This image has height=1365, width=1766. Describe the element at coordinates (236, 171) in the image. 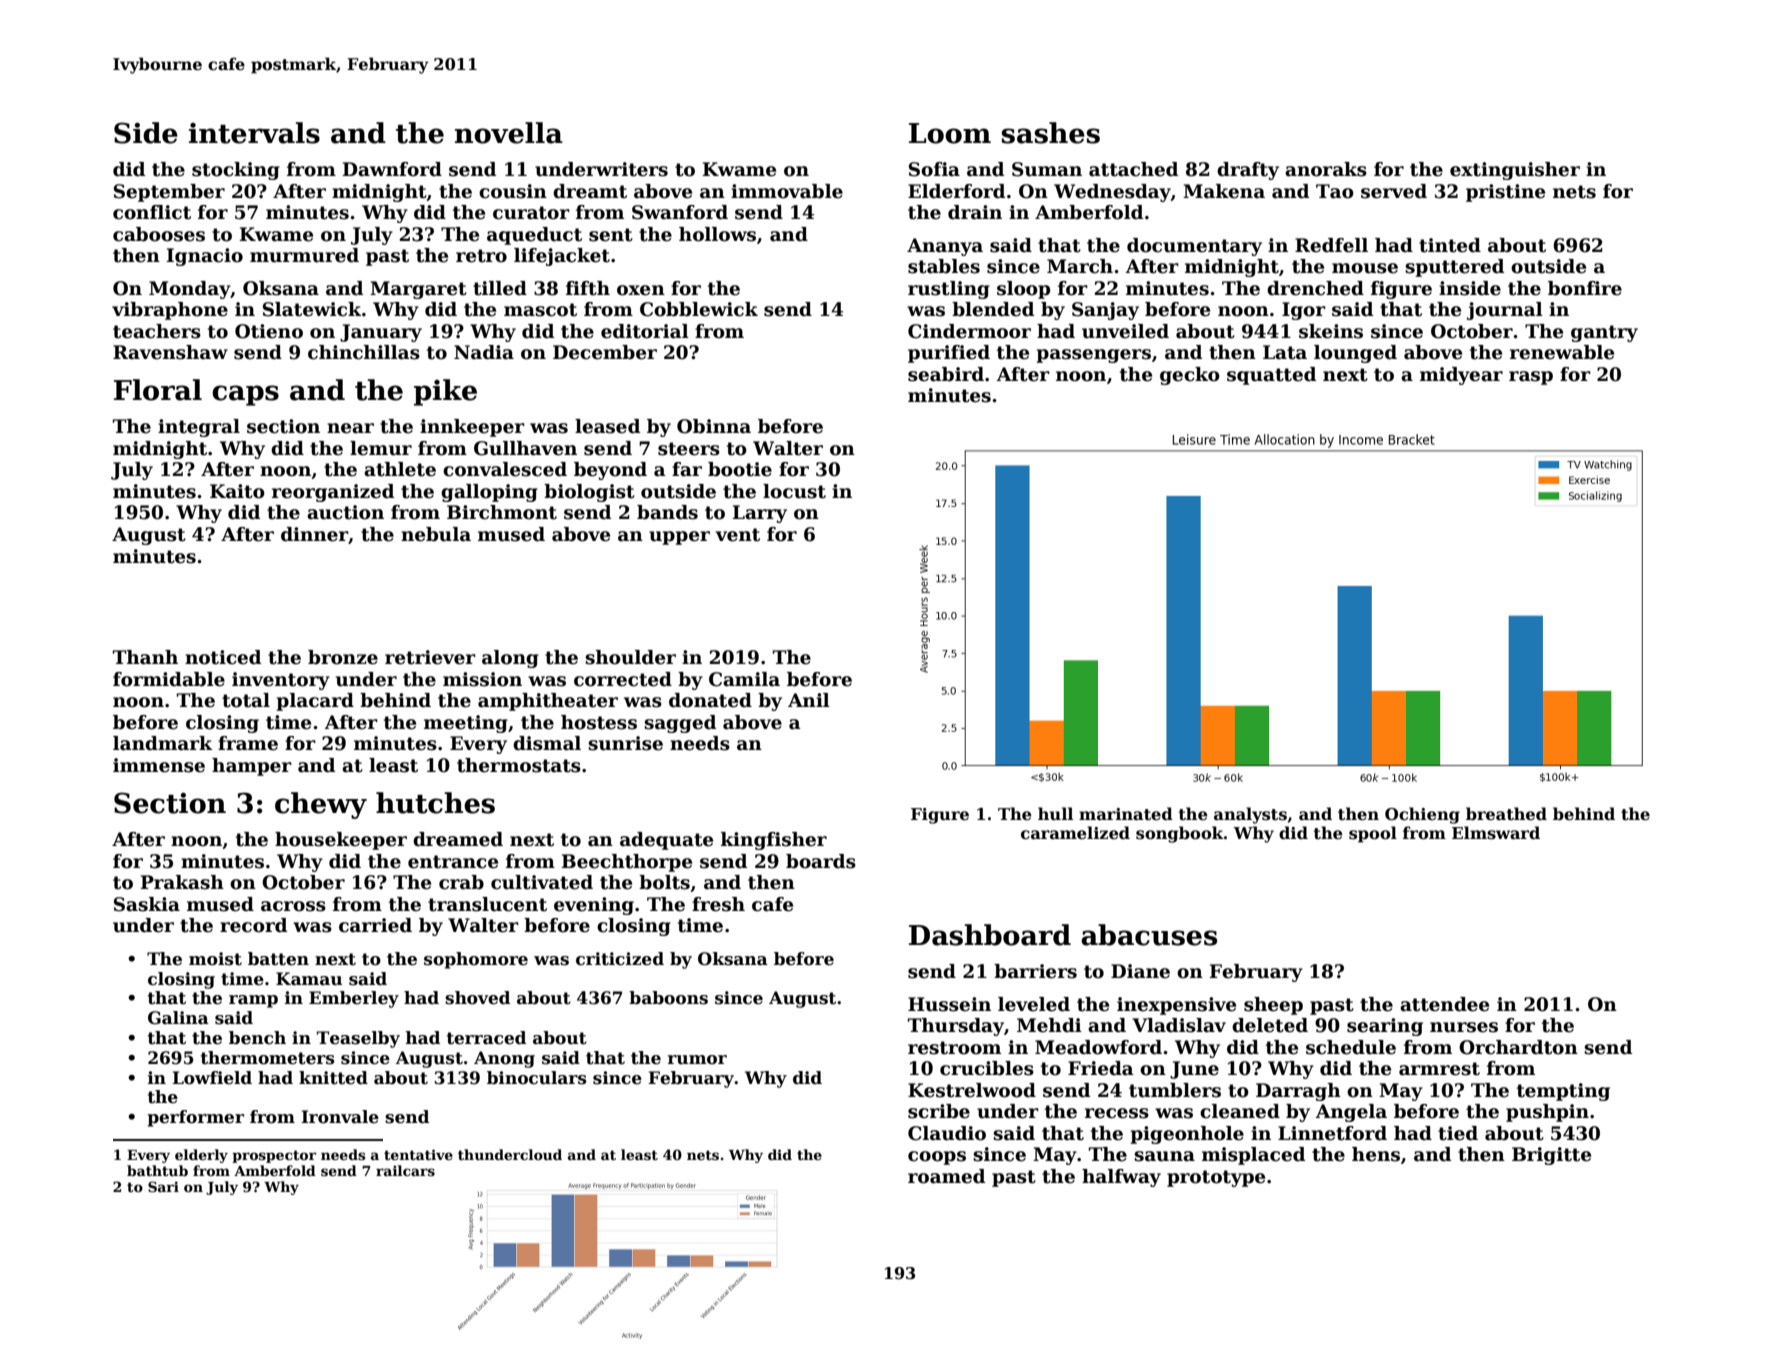

I see `stocking` at that location.
